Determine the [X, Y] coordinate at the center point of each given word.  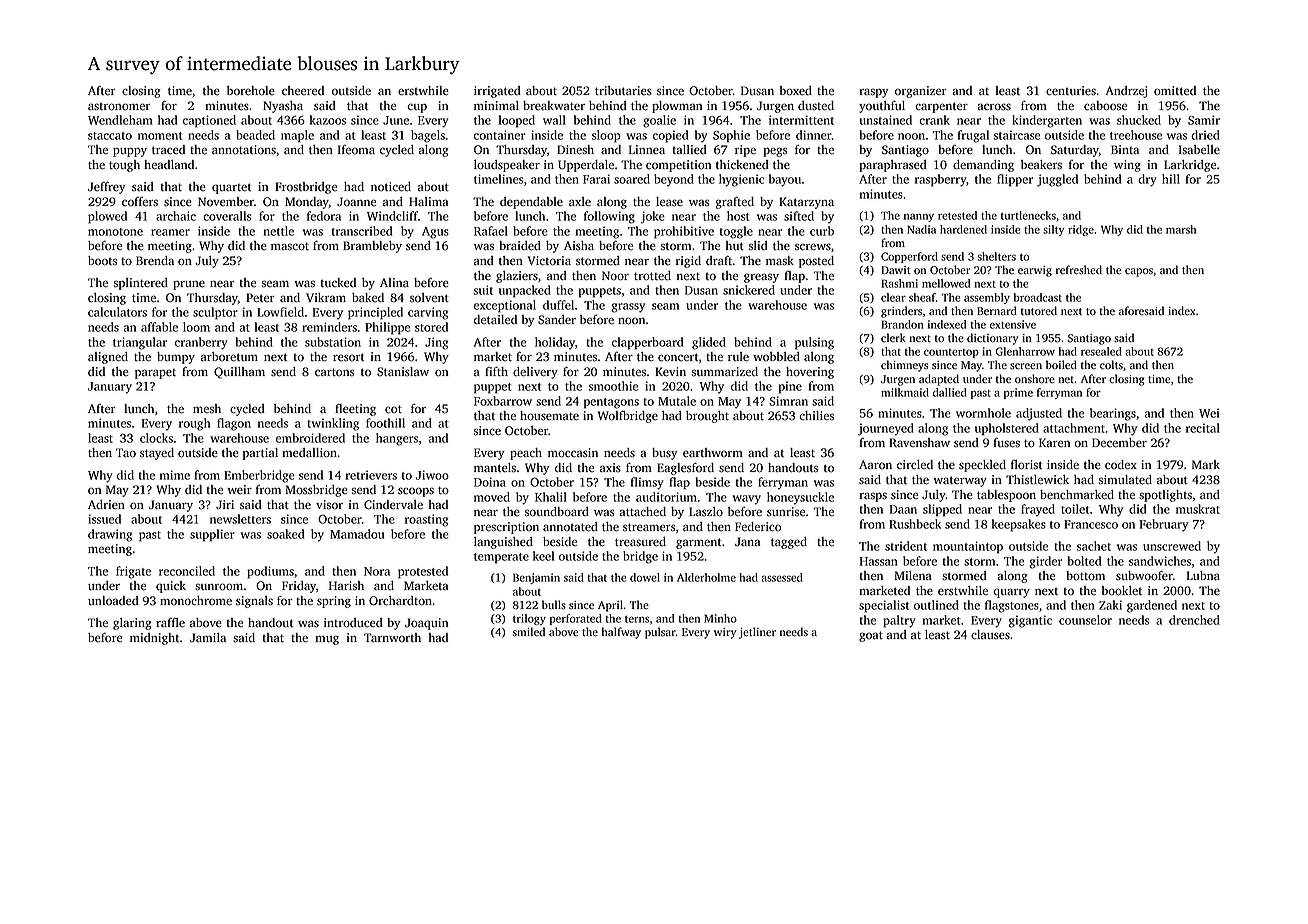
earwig [1035, 271]
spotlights [1165, 496]
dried [1205, 135]
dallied [950, 392]
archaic [176, 216]
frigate [133, 572]
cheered [303, 91]
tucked [338, 283]
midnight [154, 639]
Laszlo [706, 512]
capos [1139, 272]
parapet [155, 374]
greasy [761, 278]
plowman [677, 107]
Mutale [677, 401]
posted [816, 262]
